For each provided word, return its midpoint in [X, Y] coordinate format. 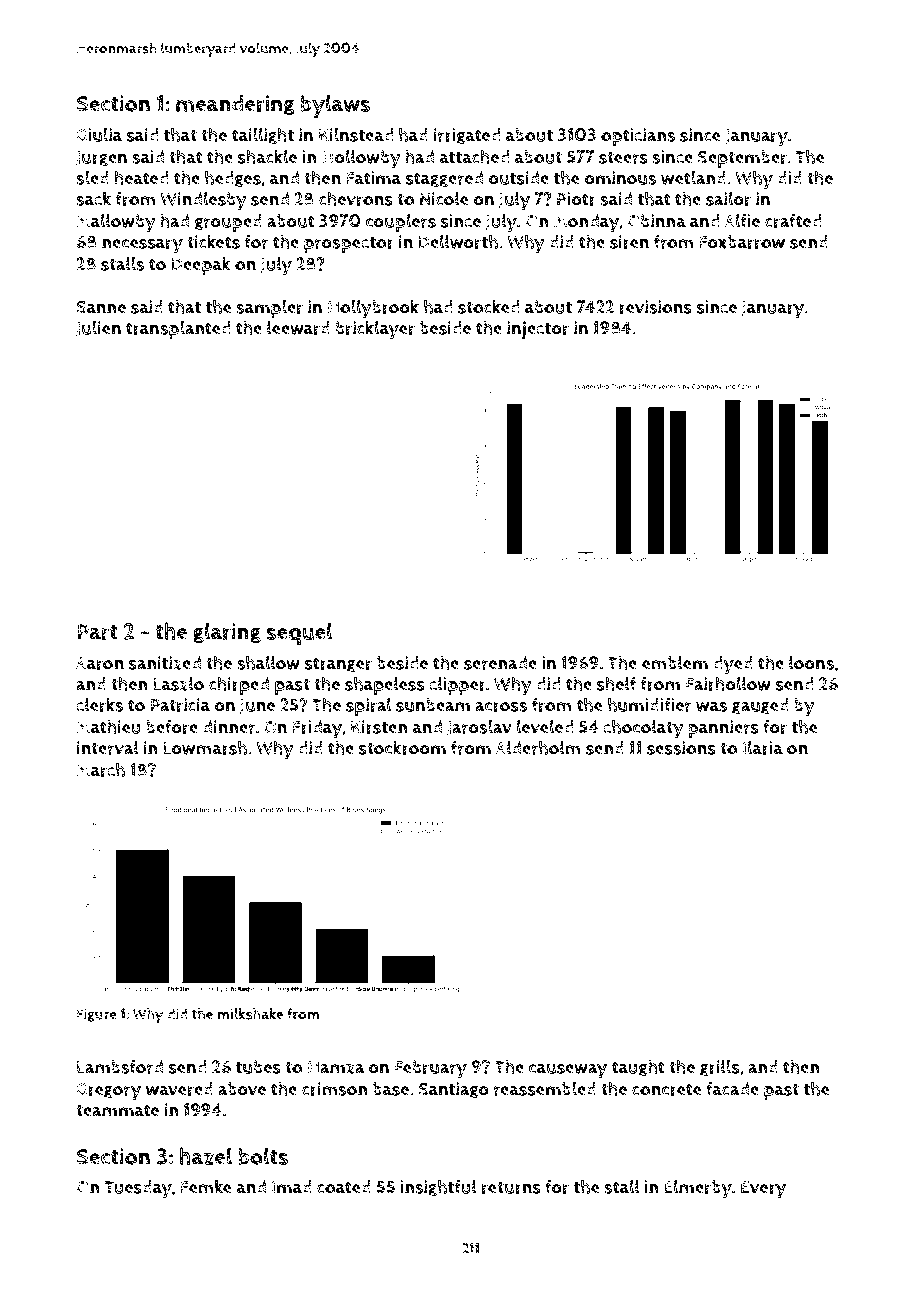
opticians [638, 137]
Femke [206, 1186]
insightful [438, 1188]
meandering [235, 105]
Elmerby [698, 1189]
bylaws [335, 106]
